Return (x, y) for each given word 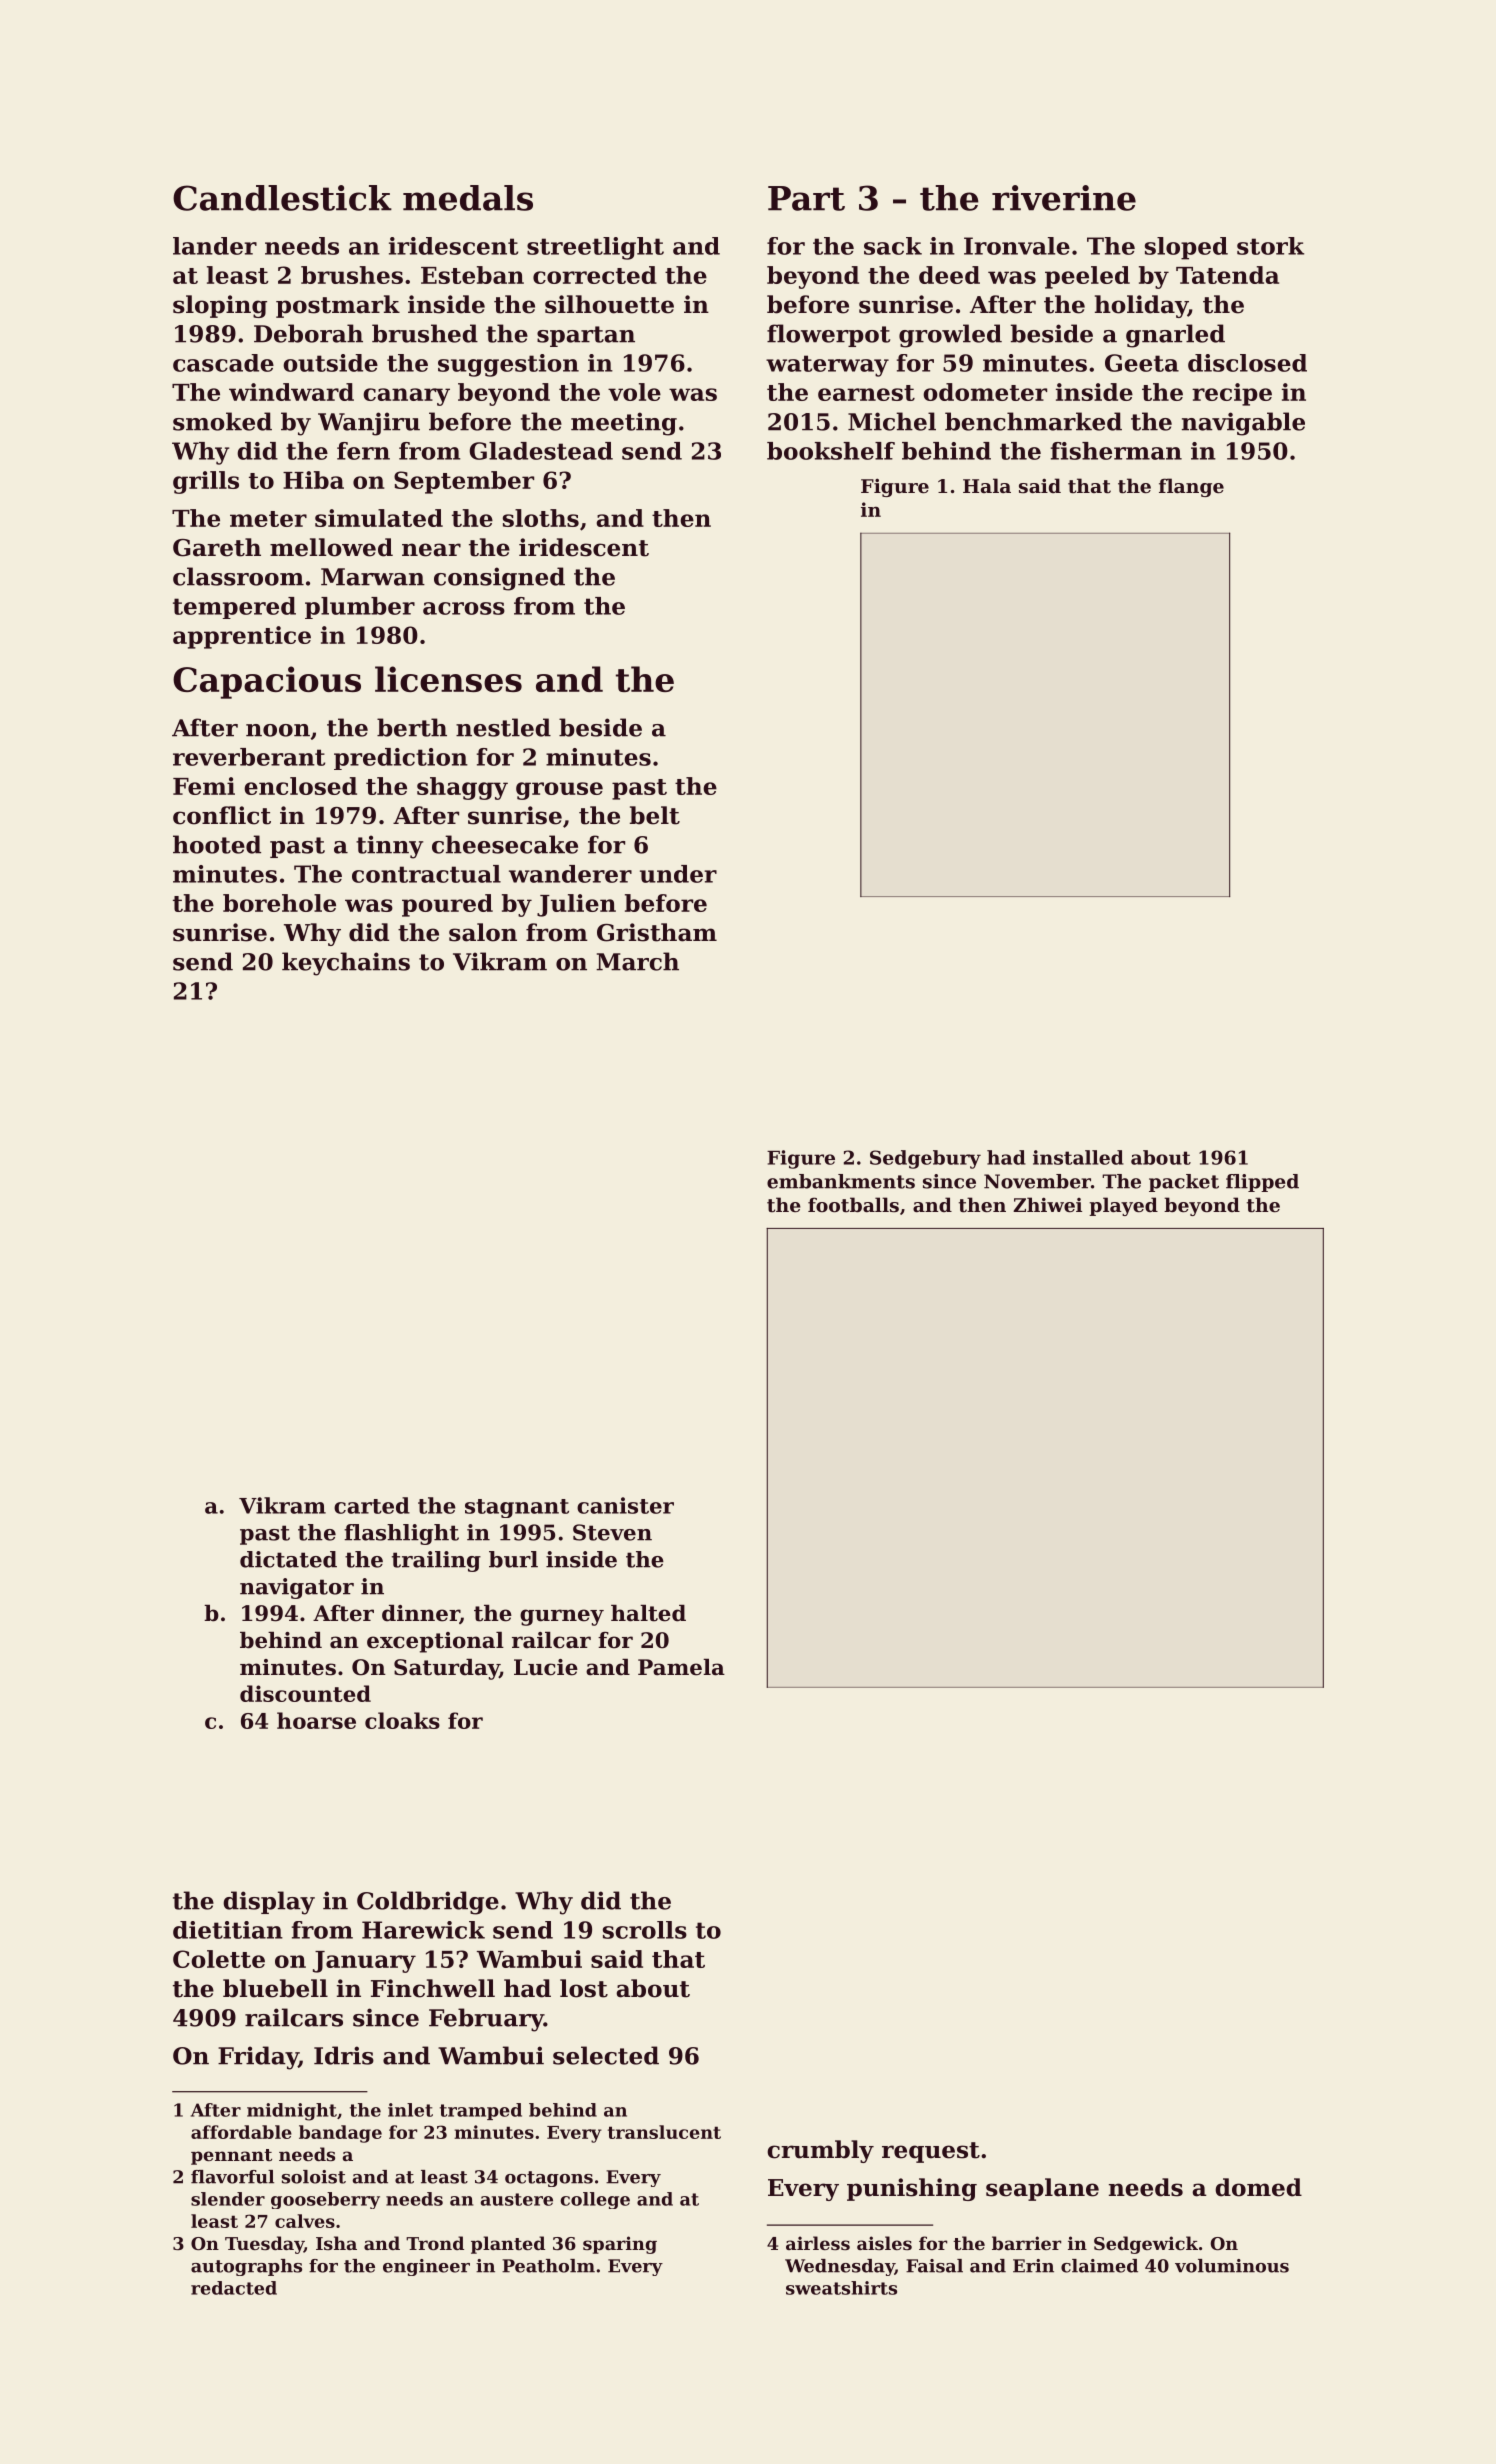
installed (1078, 1157)
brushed (425, 333)
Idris (344, 2055)
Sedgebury (925, 1159)
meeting (624, 424)
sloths (541, 518)
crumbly (820, 2151)
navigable (1243, 424)
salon (483, 932)
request (931, 2152)
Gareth (217, 547)
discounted (305, 1693)
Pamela (681, 1667)
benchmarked (1033, 421)
